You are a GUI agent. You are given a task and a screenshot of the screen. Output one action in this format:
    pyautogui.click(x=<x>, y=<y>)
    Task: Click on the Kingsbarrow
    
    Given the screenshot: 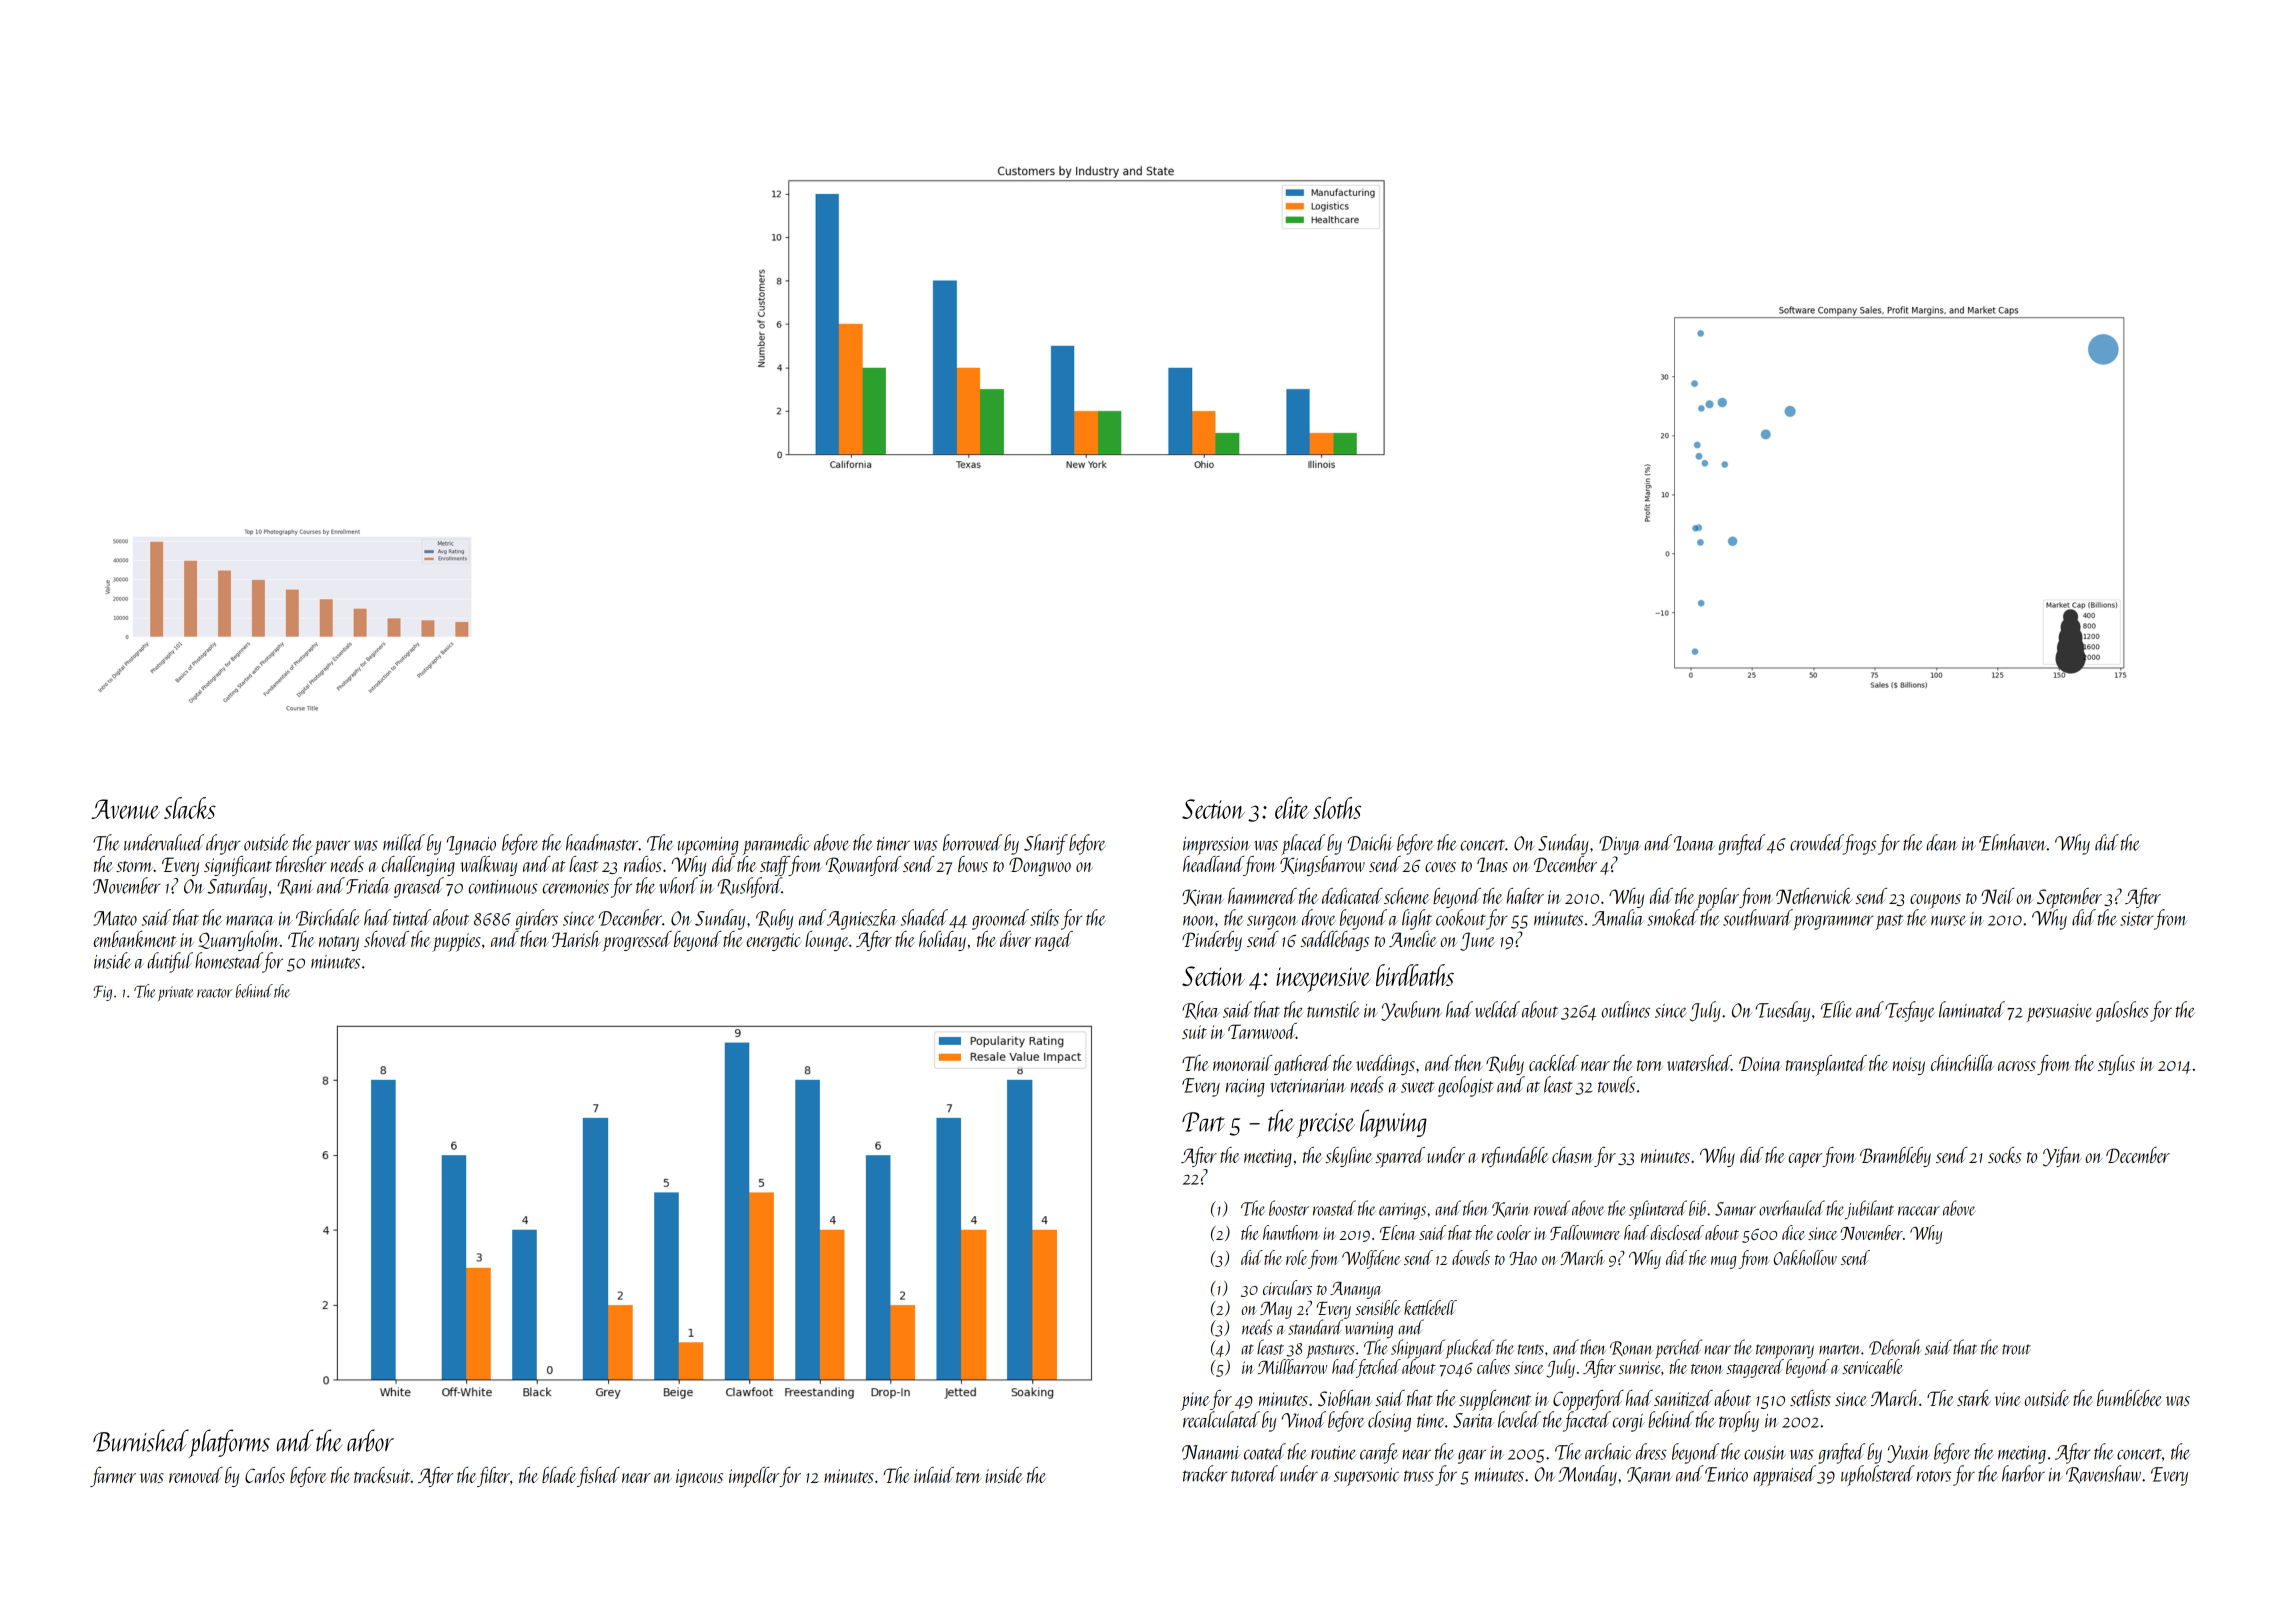 What is the action you would take?
    pyautogui.click(x=1322, y=866)
